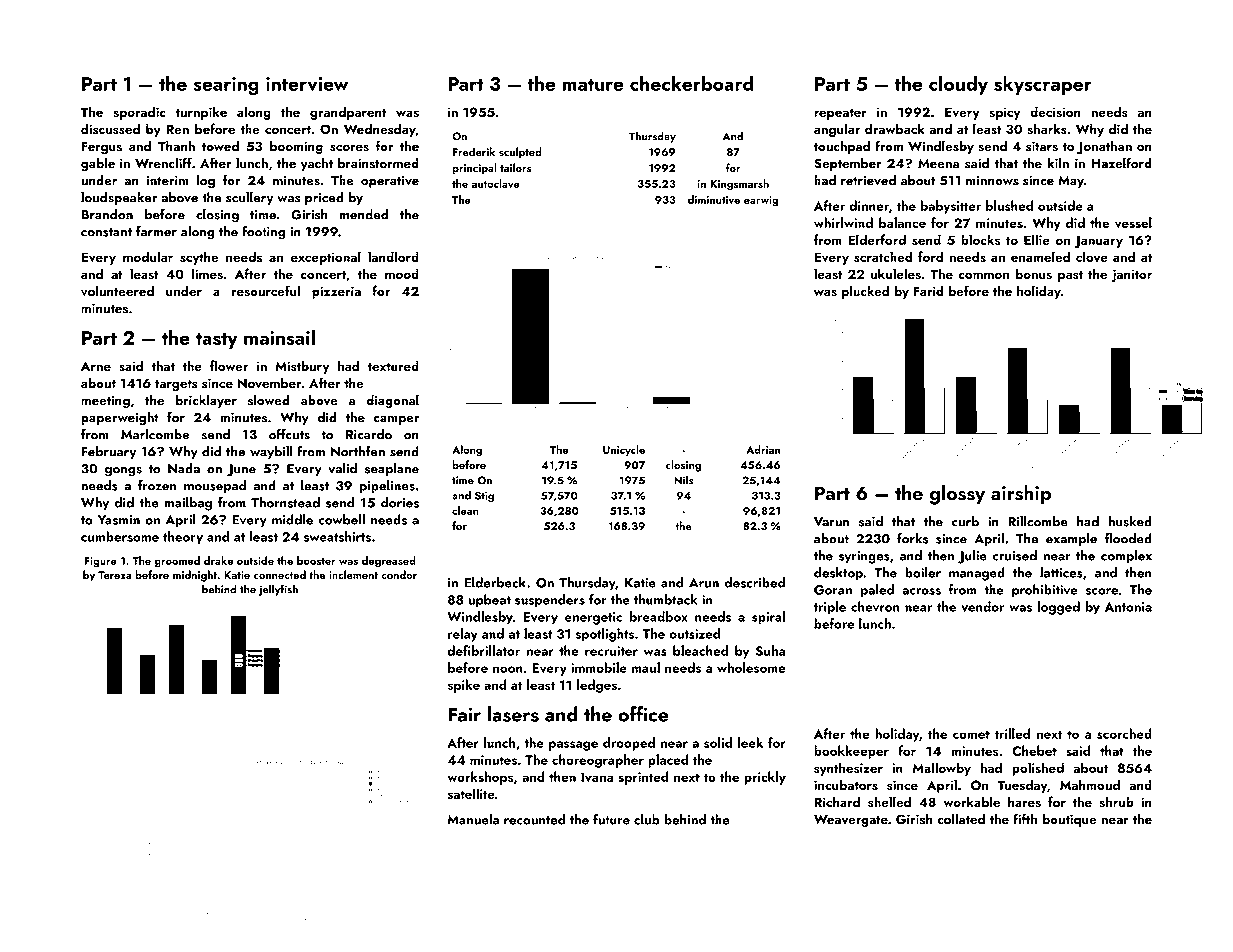  Describe the element at coordinates (593, 84) in the screenshot. I see `mature` at that location.
